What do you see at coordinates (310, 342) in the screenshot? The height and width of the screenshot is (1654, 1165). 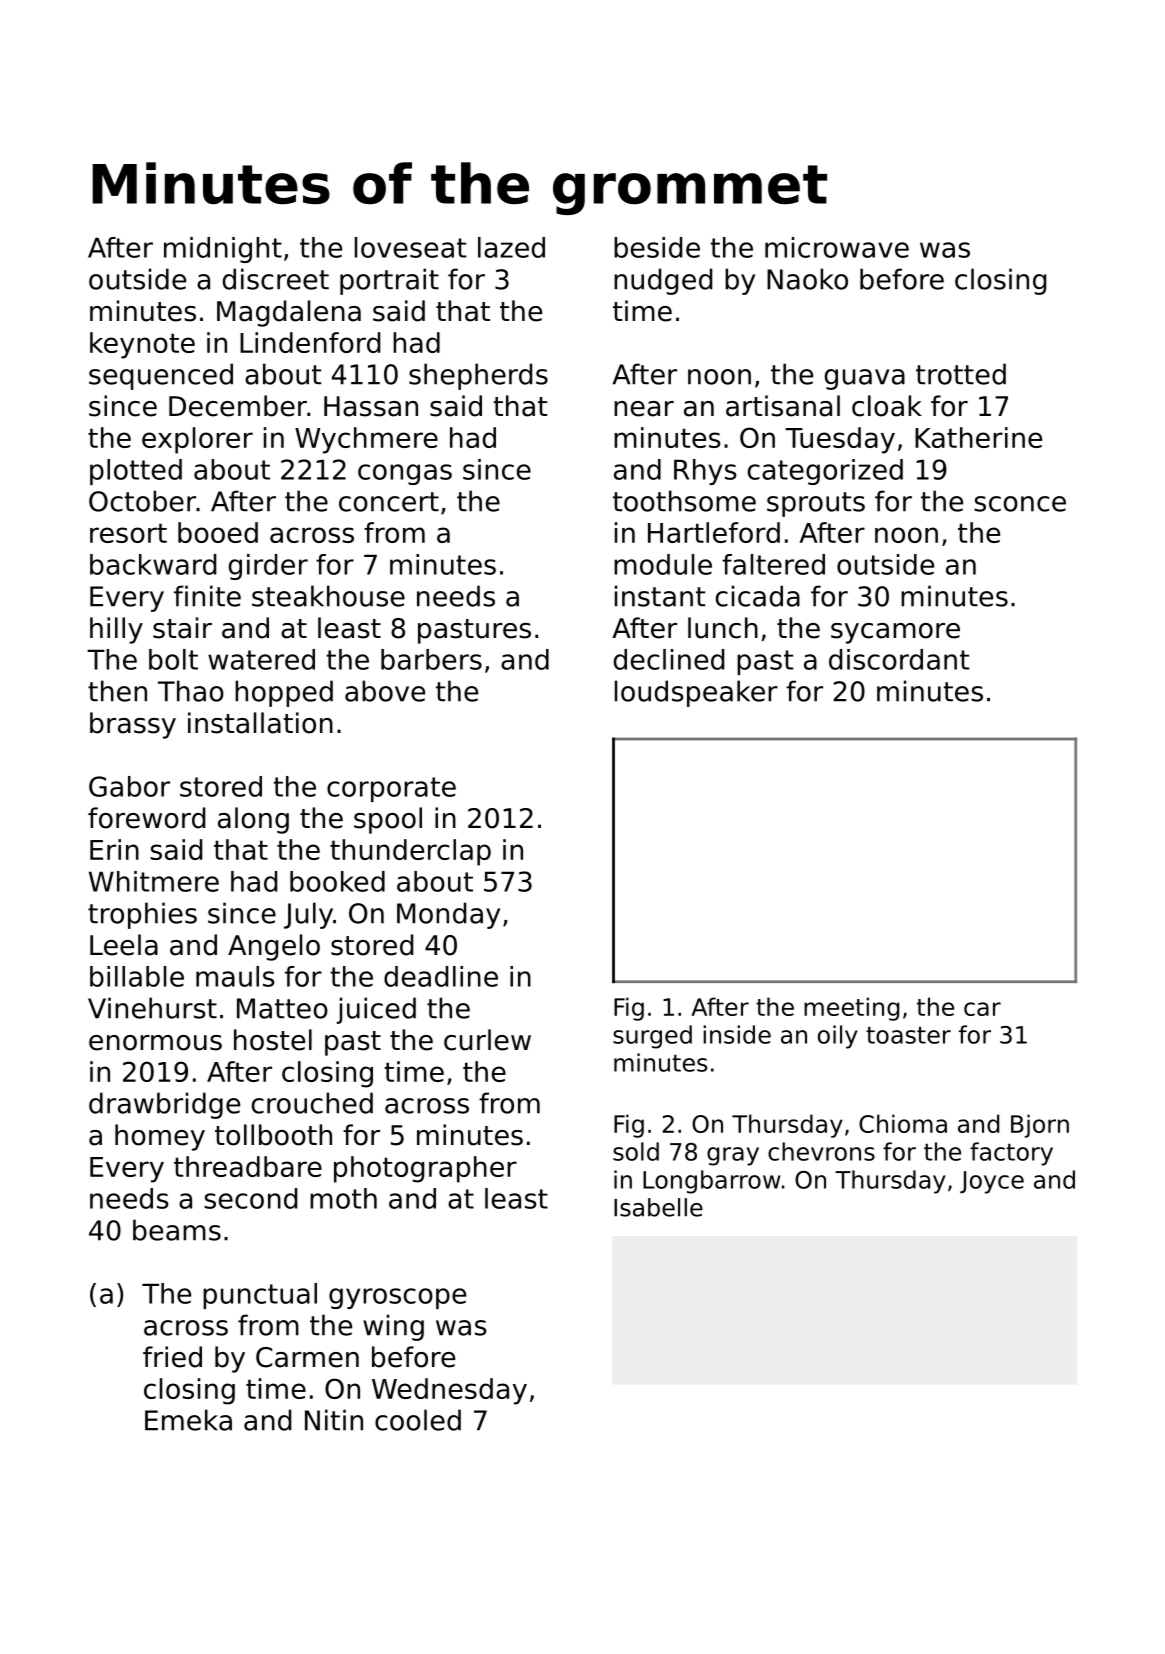 I see `Lindenford` at bounding box center [310, 342].
